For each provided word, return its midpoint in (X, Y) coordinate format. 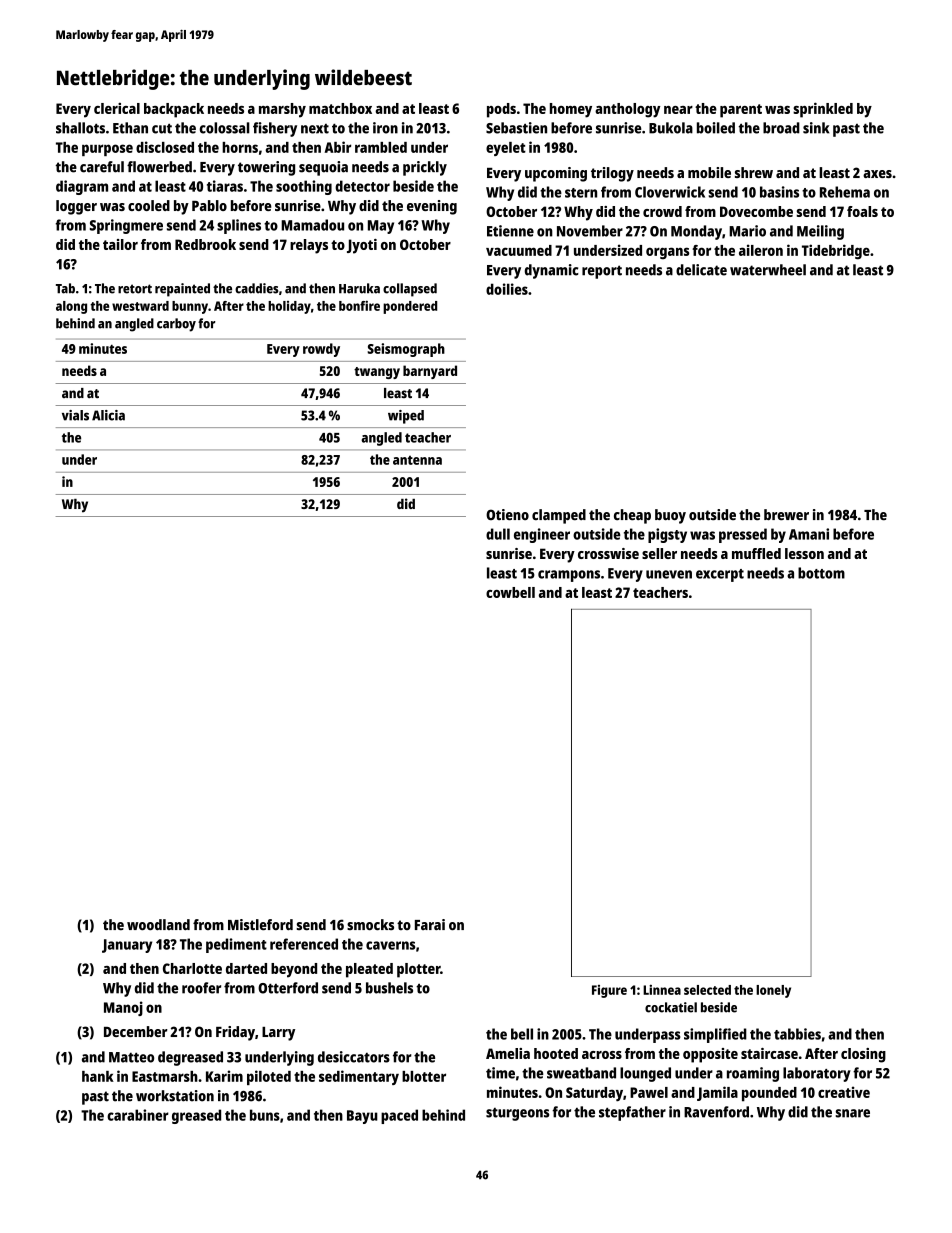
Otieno (507, 515)
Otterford (288, 988)
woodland (158, 925)
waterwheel (768, 270)
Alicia (108, 415)
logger (76, 207)
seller (659, 553)
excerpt (720, 575)
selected (707, 990)
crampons (569, 576)
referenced (304, 944)
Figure (609, 991)
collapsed (410, 290)
